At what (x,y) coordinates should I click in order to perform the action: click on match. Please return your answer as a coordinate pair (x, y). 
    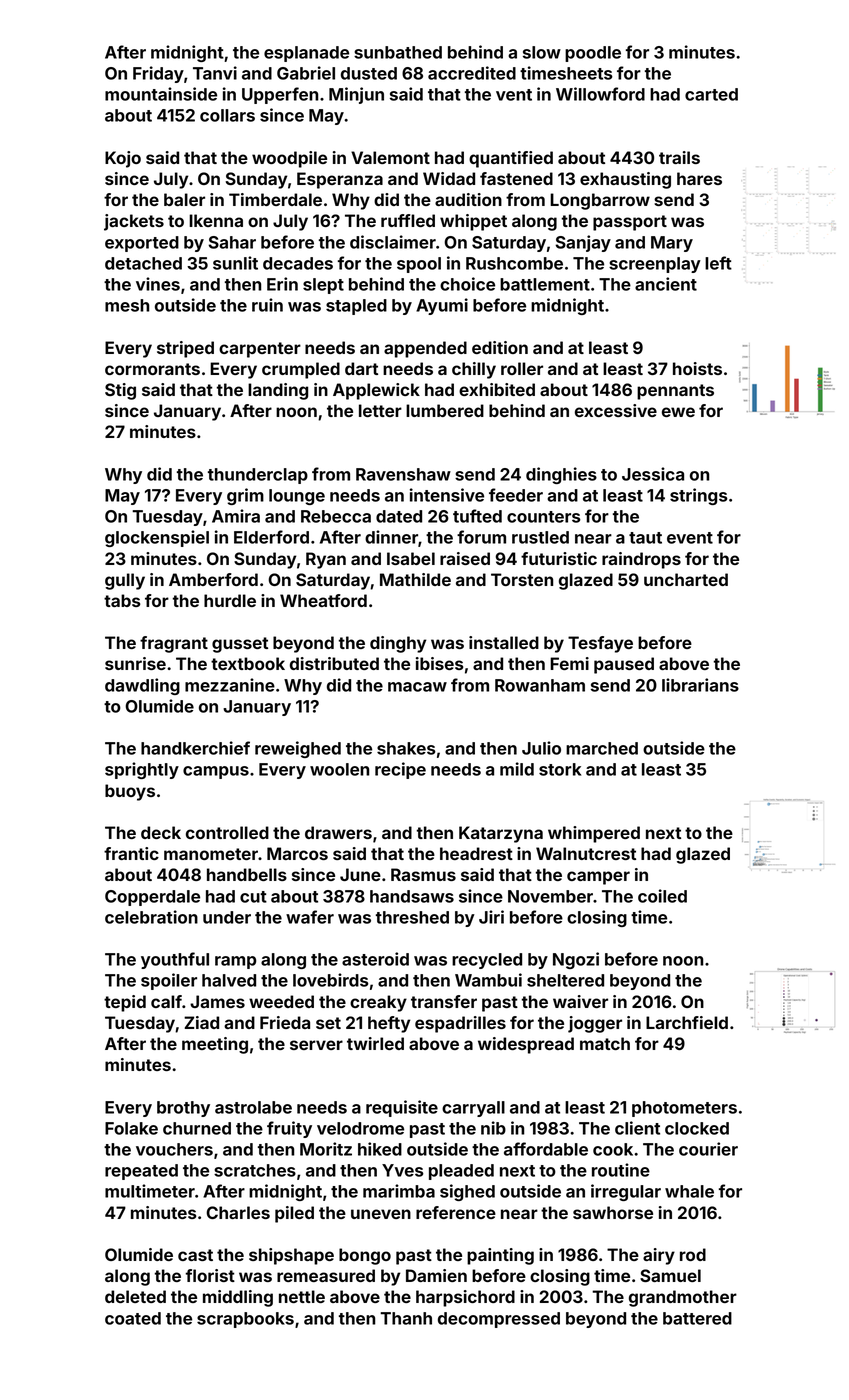
    Looking at the image, I should click on (605, 1043).
